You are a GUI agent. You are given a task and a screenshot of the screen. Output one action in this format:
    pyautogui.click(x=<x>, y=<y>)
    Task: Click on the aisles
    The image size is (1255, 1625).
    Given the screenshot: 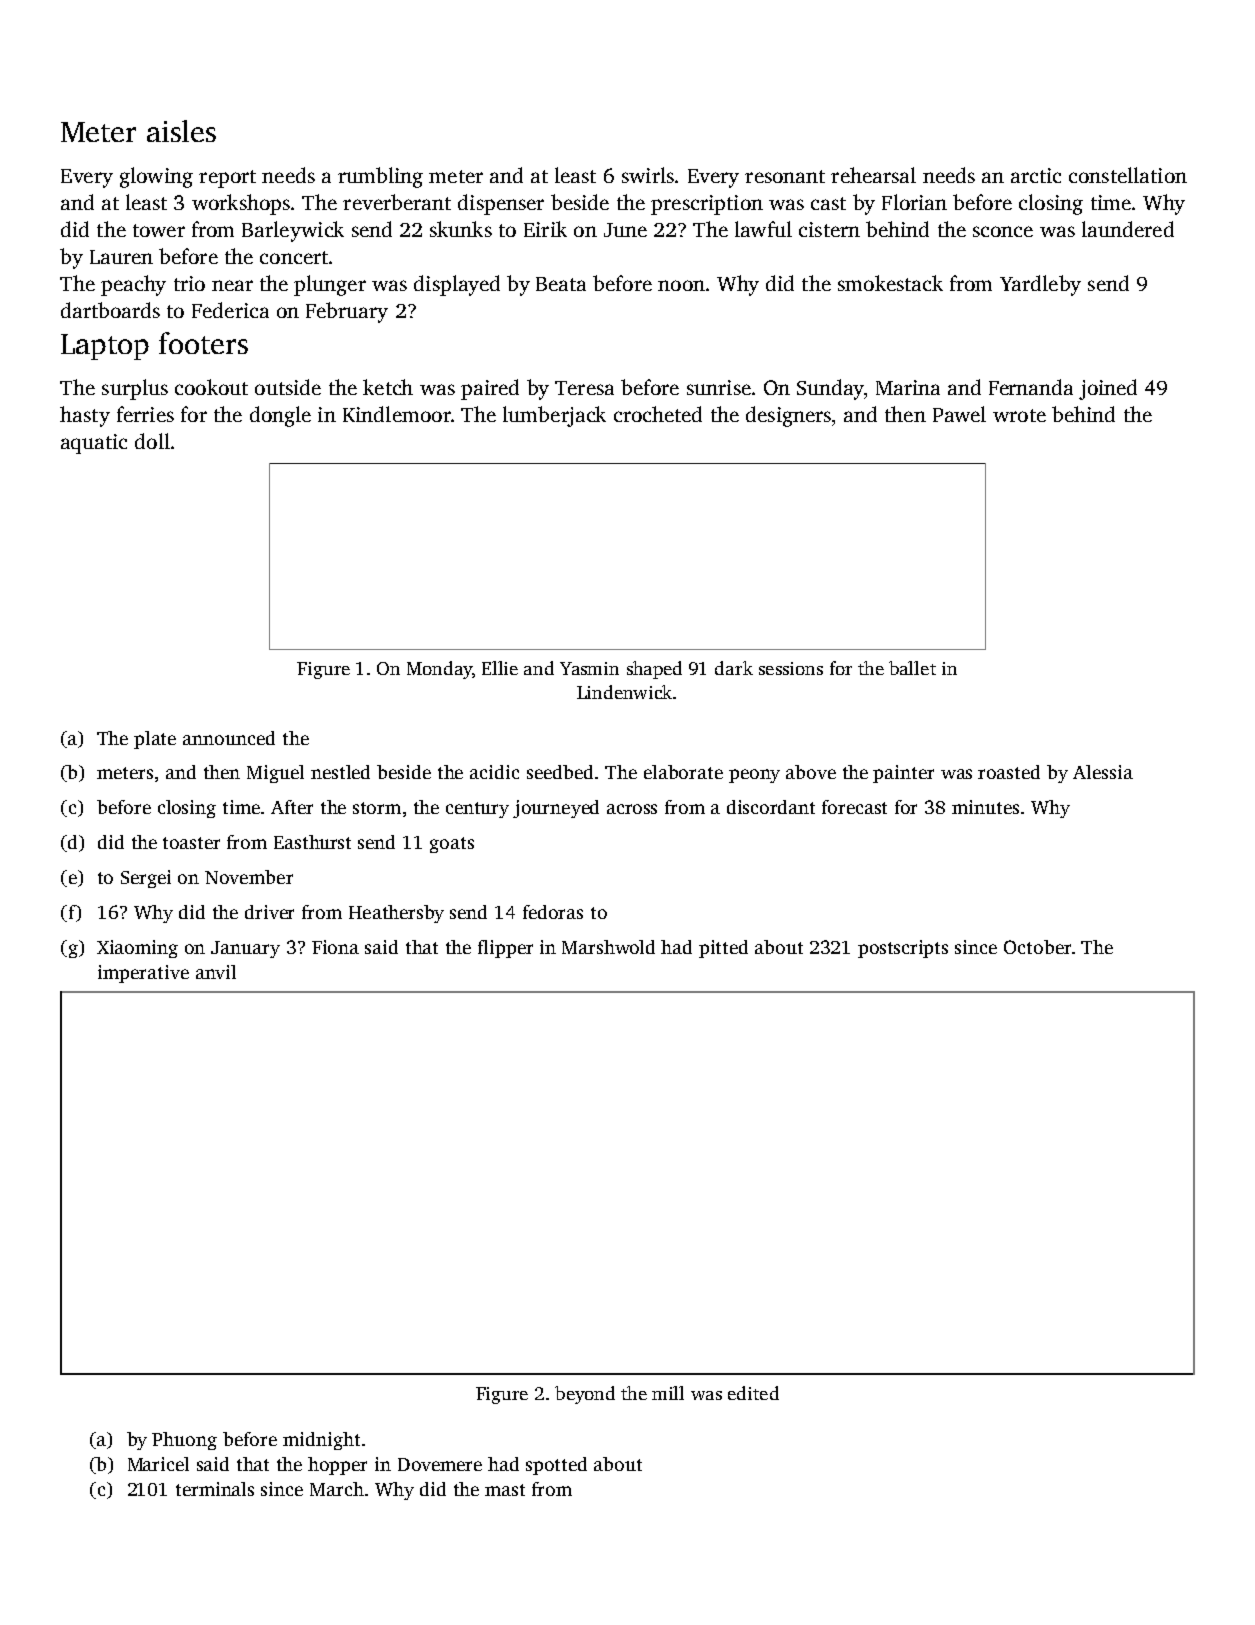 What is the action you would take?
    pyautogui.click(x=181, y=131)
